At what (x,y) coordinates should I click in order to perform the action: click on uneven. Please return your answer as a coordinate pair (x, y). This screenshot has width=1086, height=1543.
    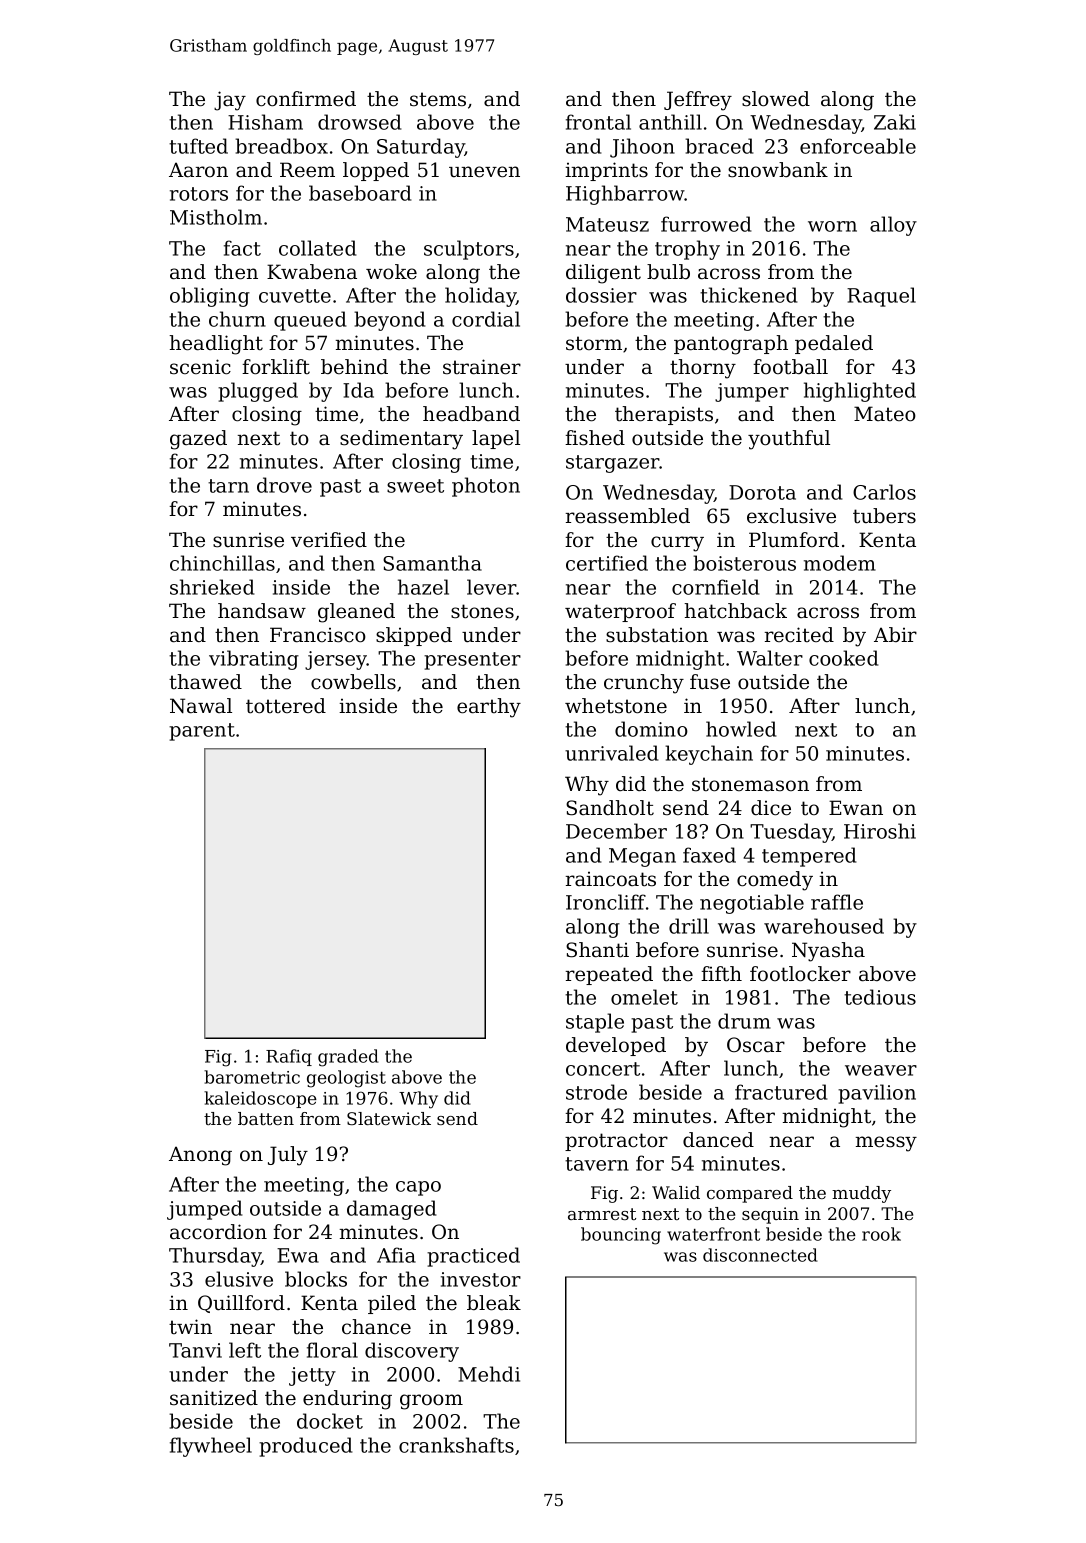
    Looking at the image, I should click on (484, 172).
